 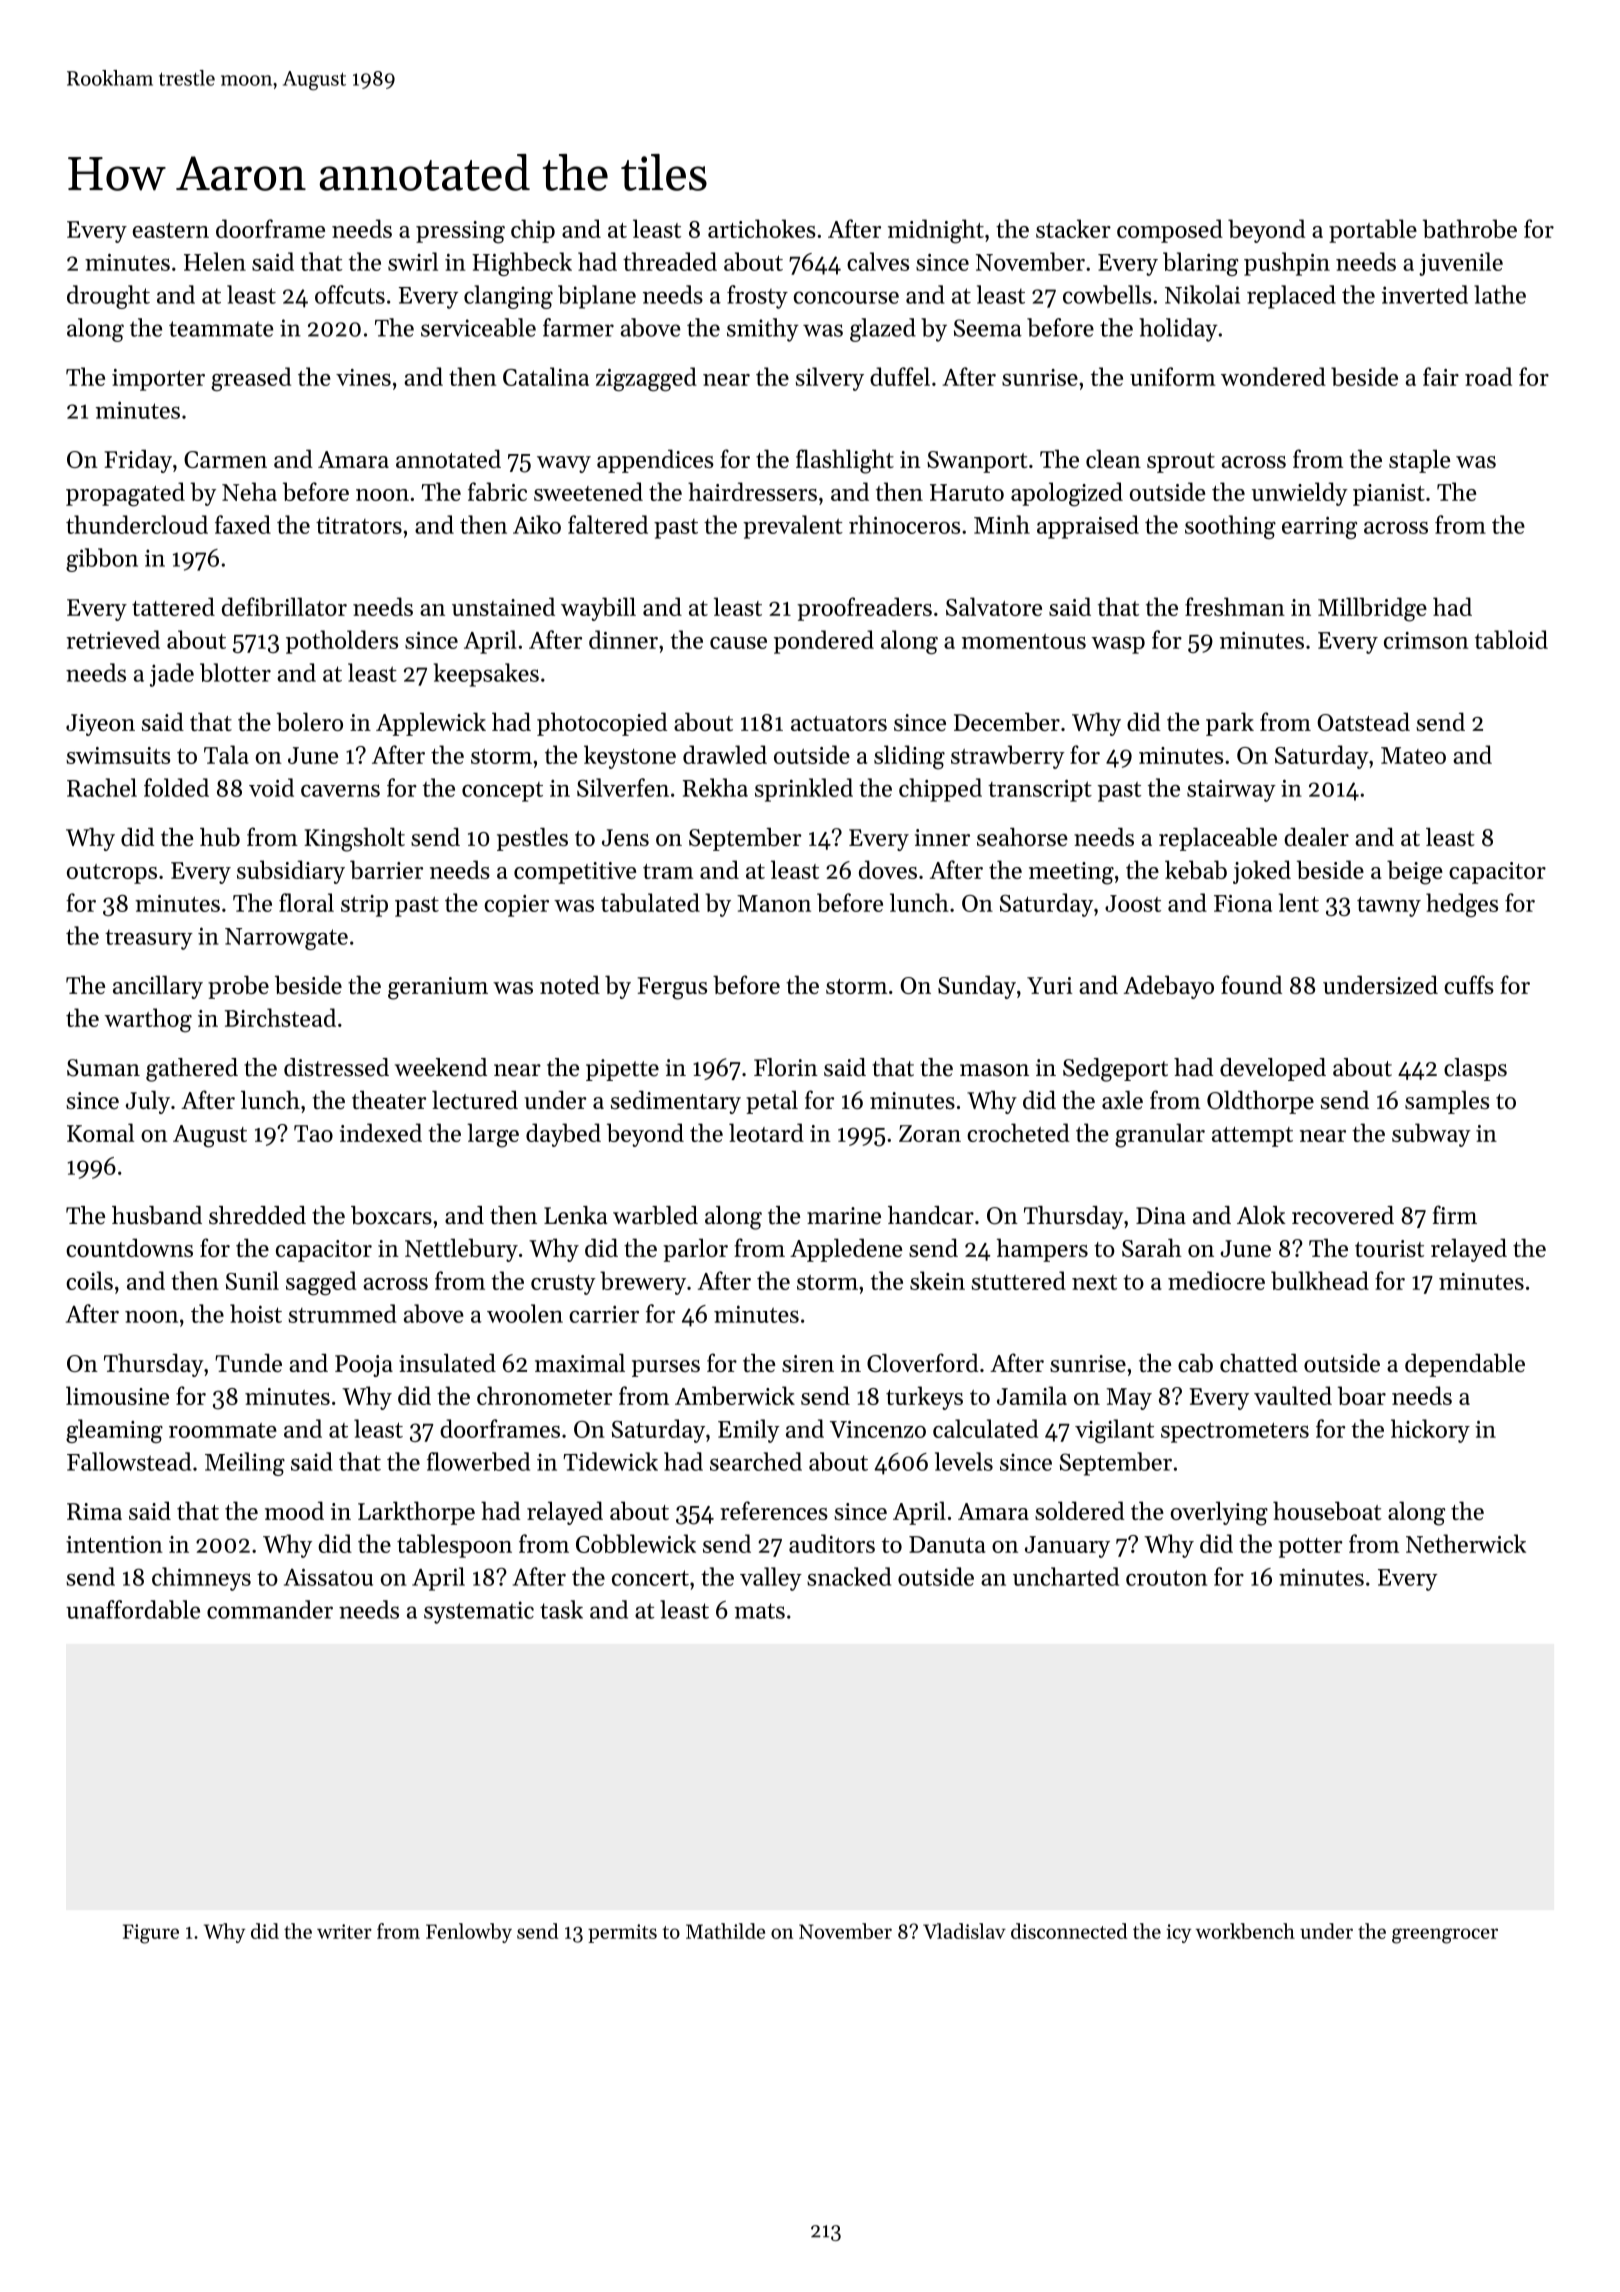 I want to click on Adebayo, so click(x=1169, y=987).
